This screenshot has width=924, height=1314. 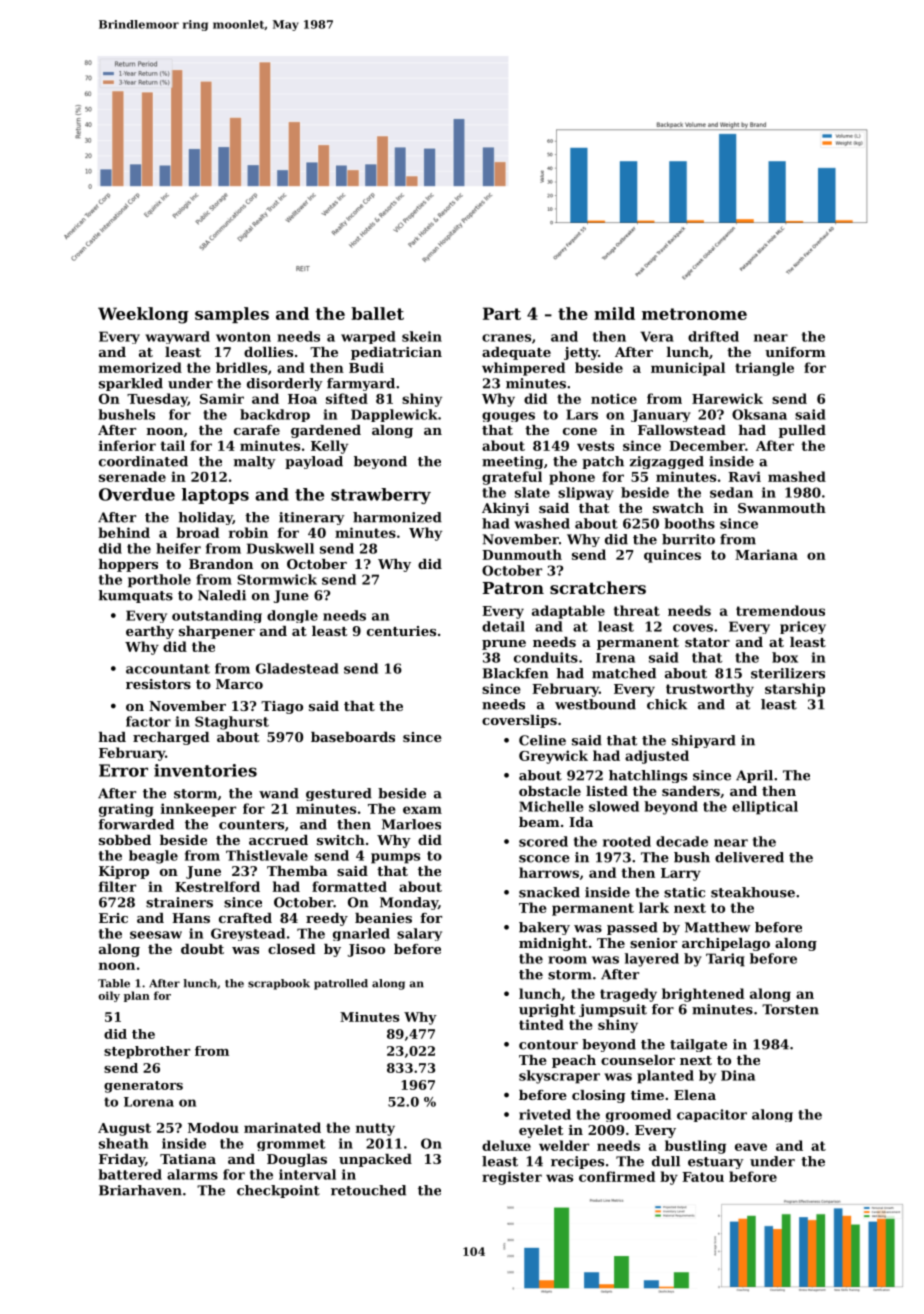 I want to click on wayward, so click(x=177, y=337).
